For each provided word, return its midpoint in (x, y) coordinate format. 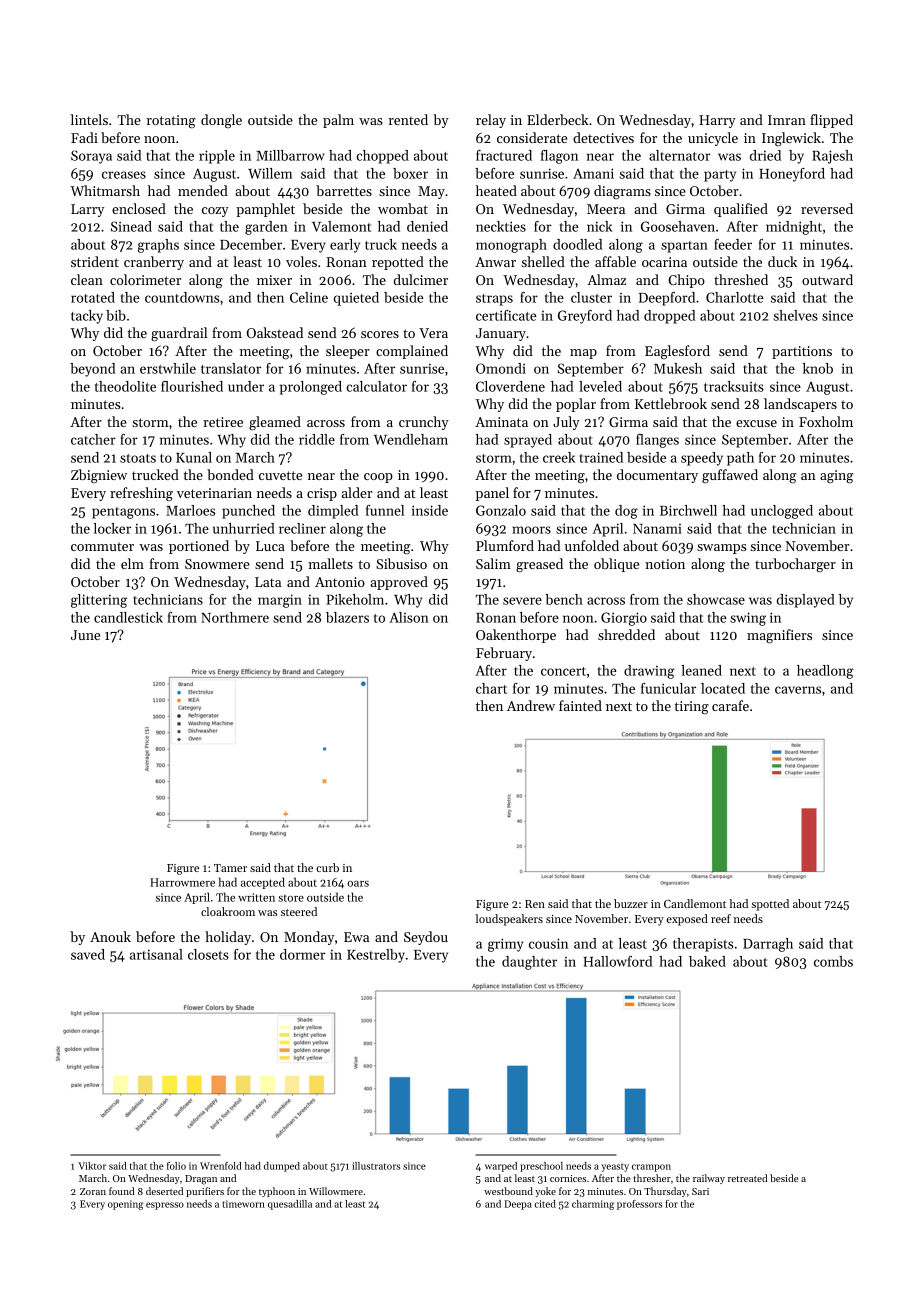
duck (782, 261)
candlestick (128, 617)
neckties (501, 226)
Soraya (91, 157)
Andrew (531, 705)
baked (707, 961)
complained (412, 352)
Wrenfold (221, 1166)
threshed (741, 279)
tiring (692, 707)
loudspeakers (509, 920)
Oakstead (275, 332)
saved (88, 954)
